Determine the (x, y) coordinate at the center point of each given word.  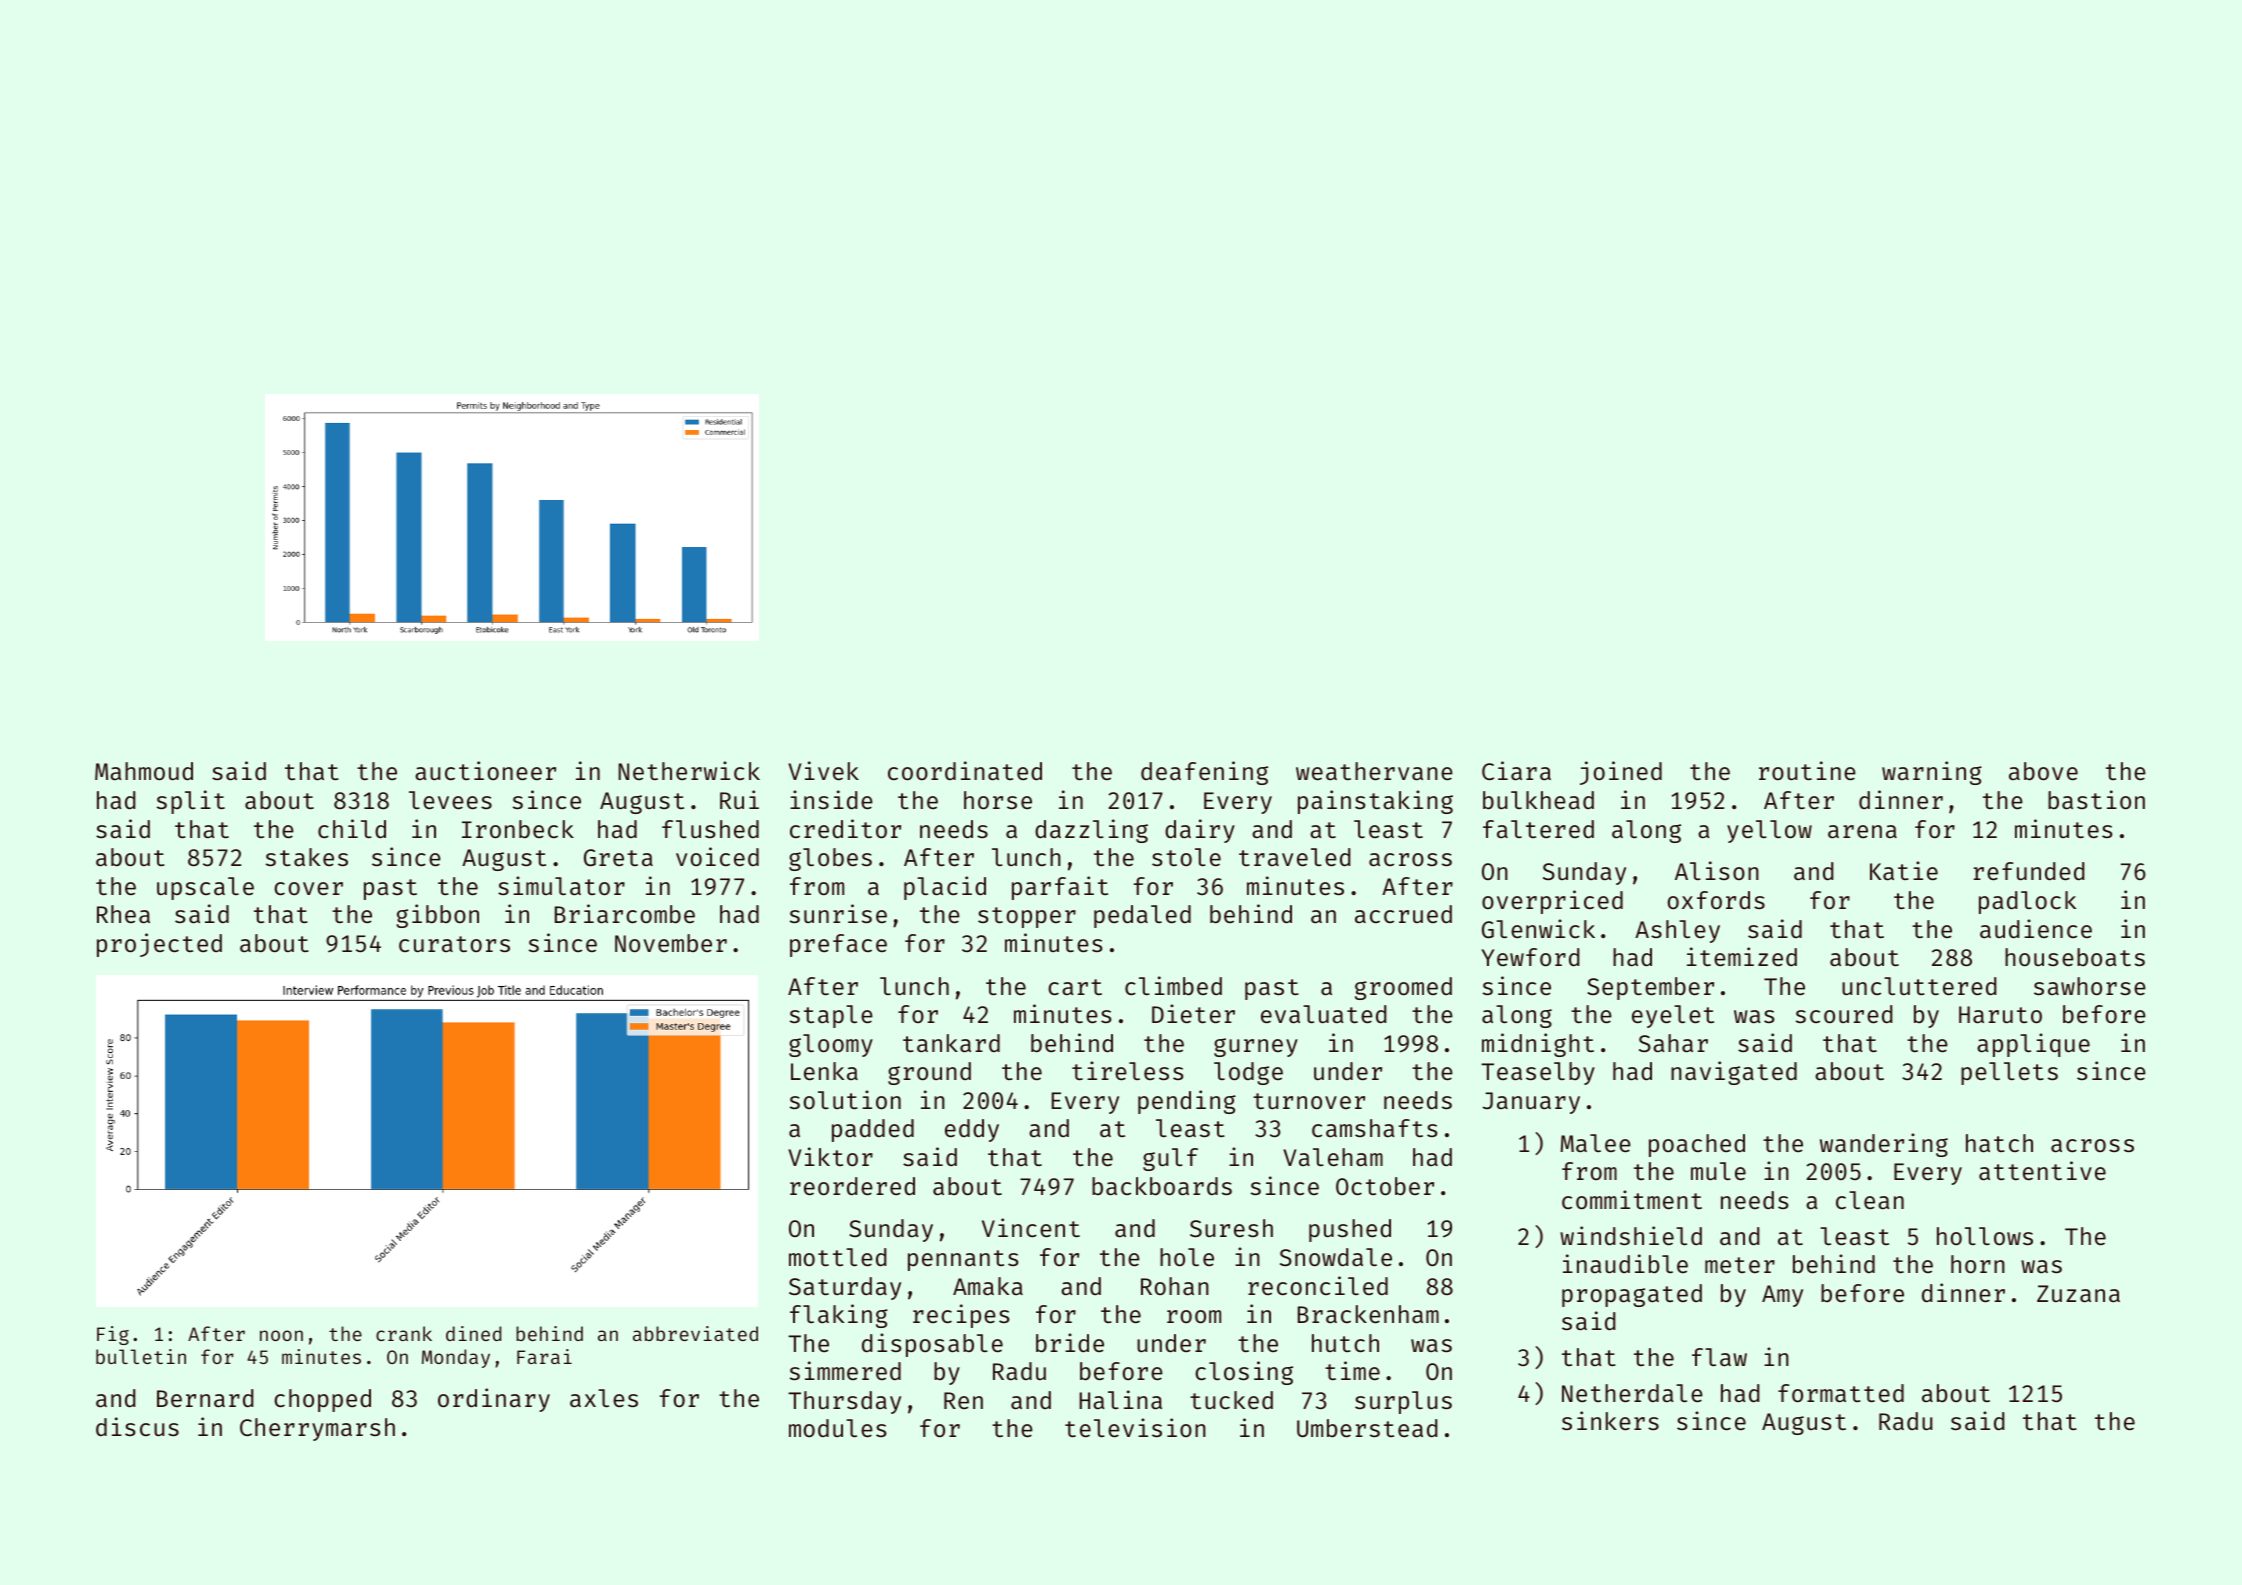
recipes (961, 1316)
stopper (1027, 917)
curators (454, 944)
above (2043, 771)
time (1352, 1370)
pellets (2009, 1073)
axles (604, 1398)
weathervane (1374, 771)
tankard (951, 1043)
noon (281, 1335)
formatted (1841, 1393)
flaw (1719, 1357)
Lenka (824, 1071)
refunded (2029, 871)
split (191, 802)
